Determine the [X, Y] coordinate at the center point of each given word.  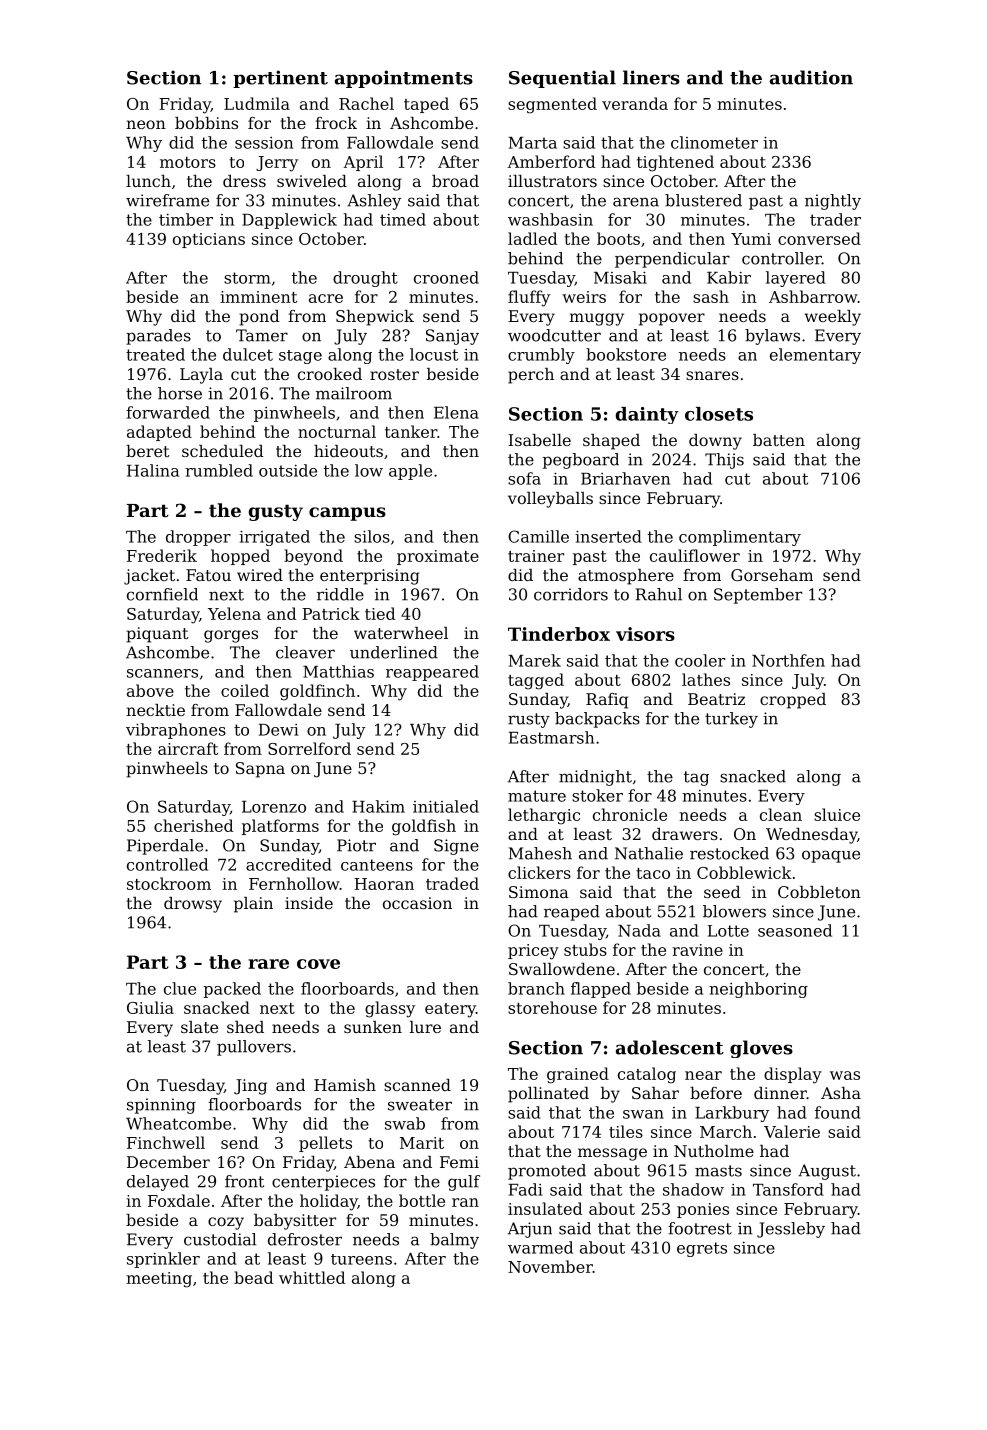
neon [146, 124]
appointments [404, 79]
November [550, 1266]
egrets [702, 1249]
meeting [159, 1280]
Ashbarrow [813, 296]
